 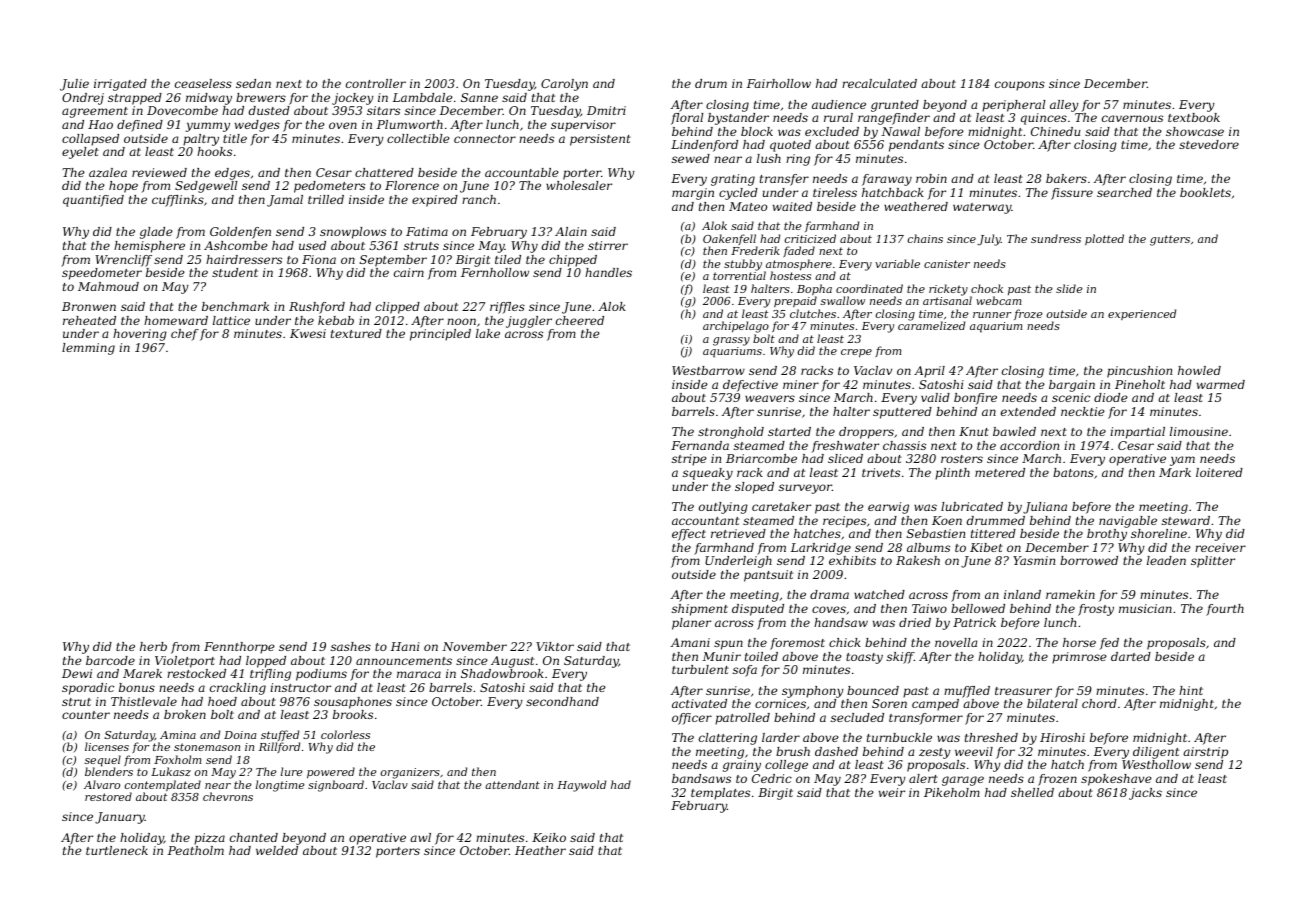 I want to click on textbook, so click(x=1194, y=117).
